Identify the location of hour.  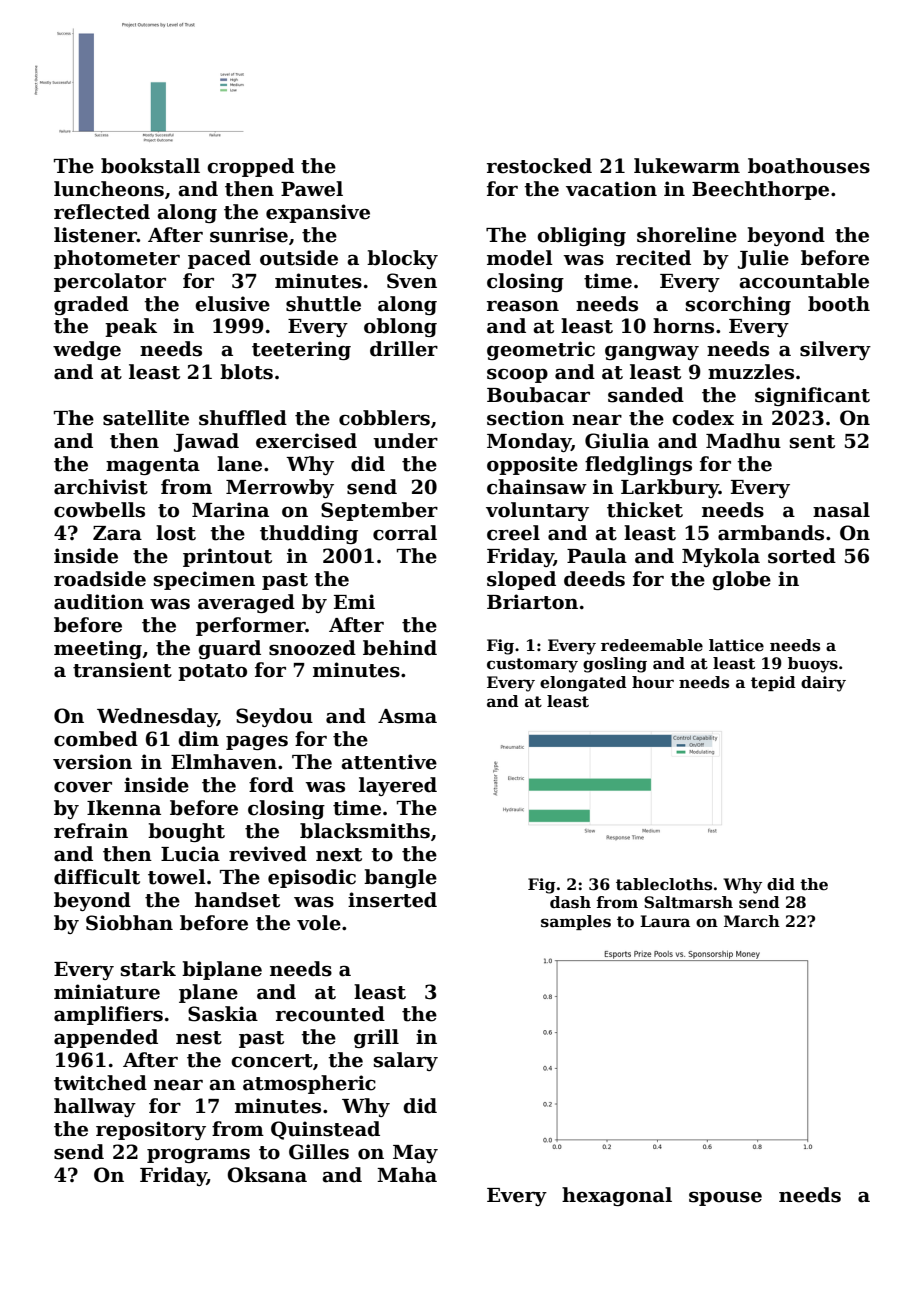
(653, 682).
